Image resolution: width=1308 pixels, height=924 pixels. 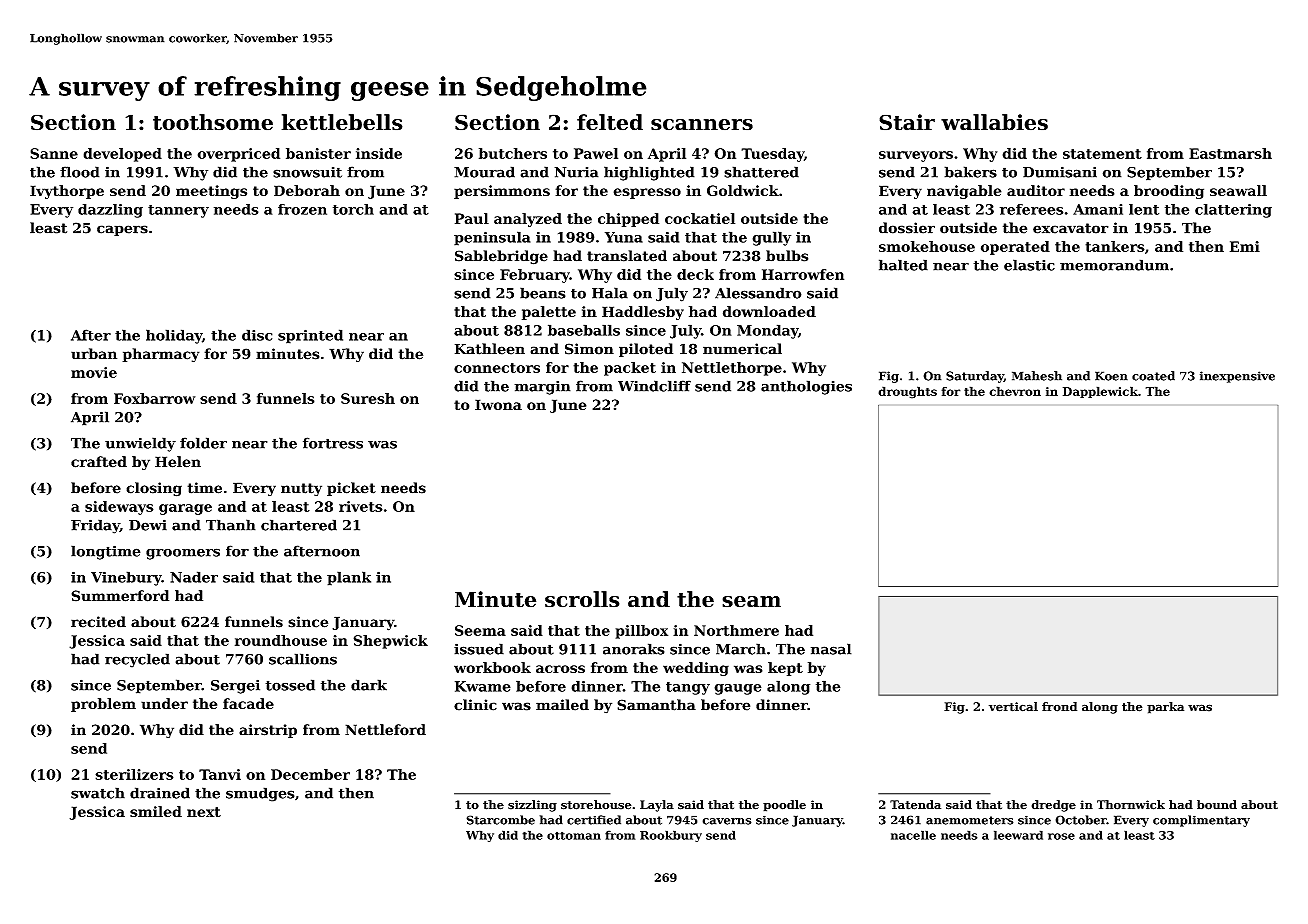 What do you see at coordinates (303, 659) in the page?
I see `scallions` at bounding box center [303, 659].
